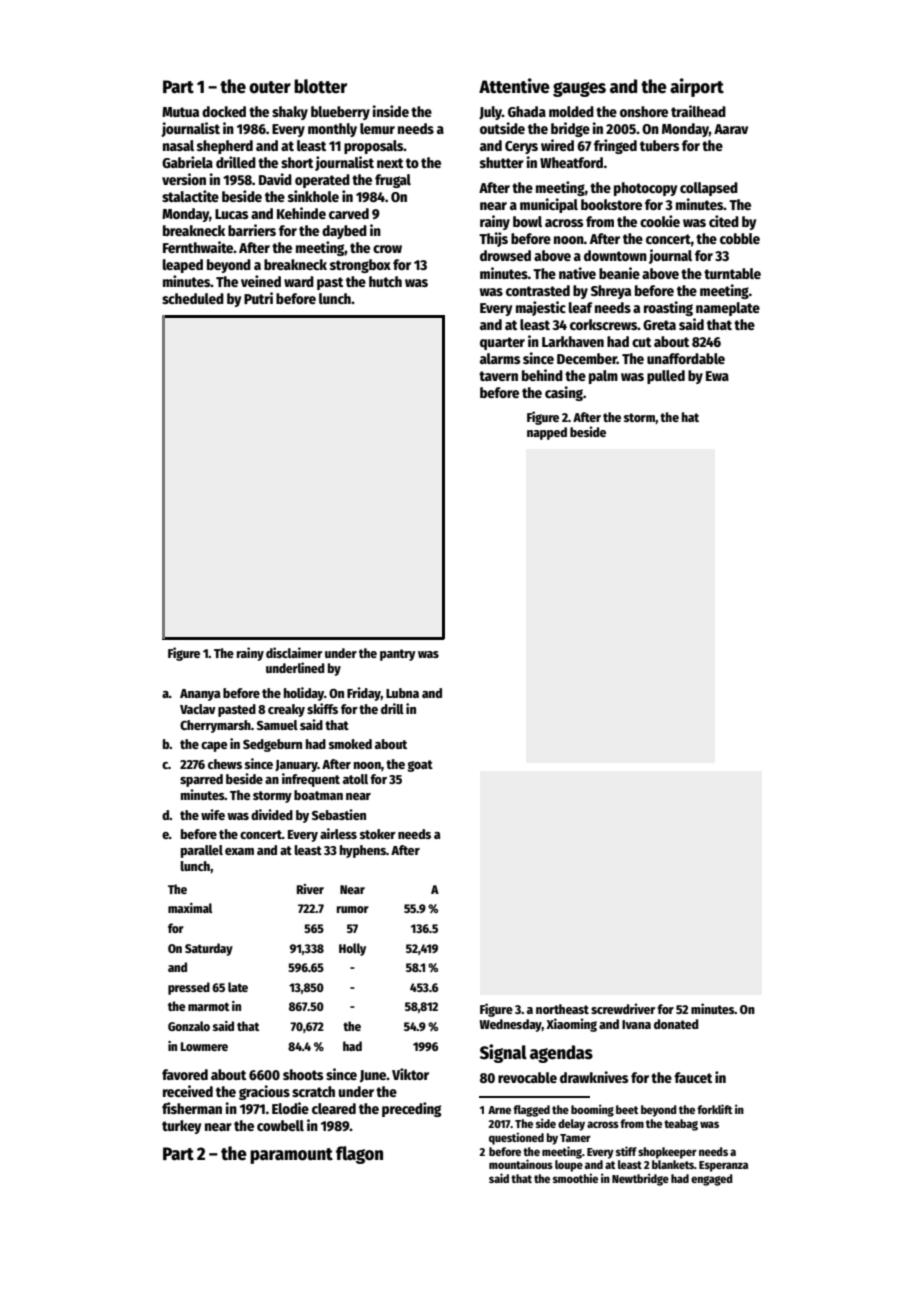  I want to click on photocopy, so click(645, 189).
